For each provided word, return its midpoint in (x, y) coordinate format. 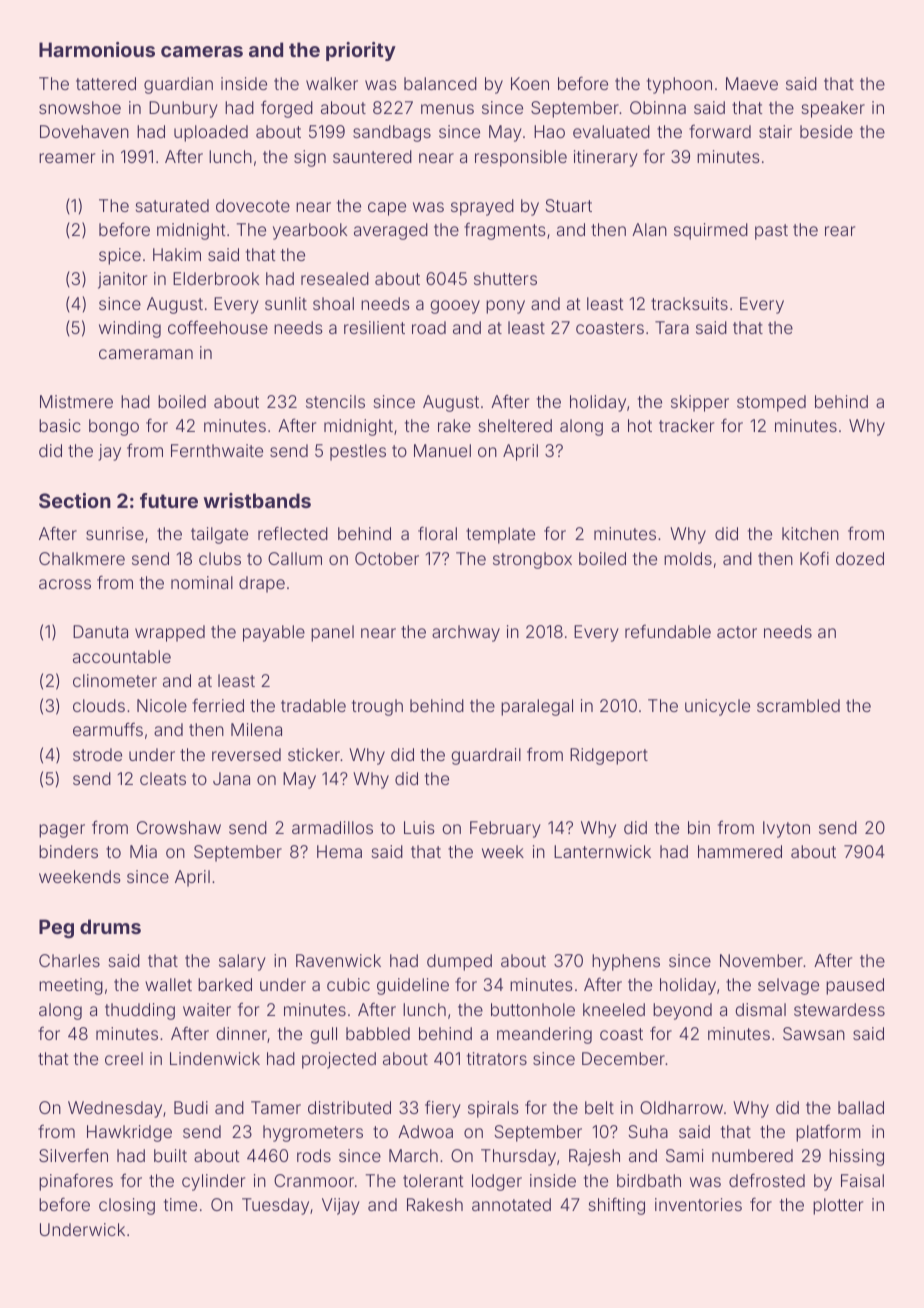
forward (720, 131)
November (761, 960)
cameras (202, 51)
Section (75, 500)
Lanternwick (602, 851)
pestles (358, 452)
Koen (530, 83)
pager (62, 831)
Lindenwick (215, 1058)
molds (688, 558)
